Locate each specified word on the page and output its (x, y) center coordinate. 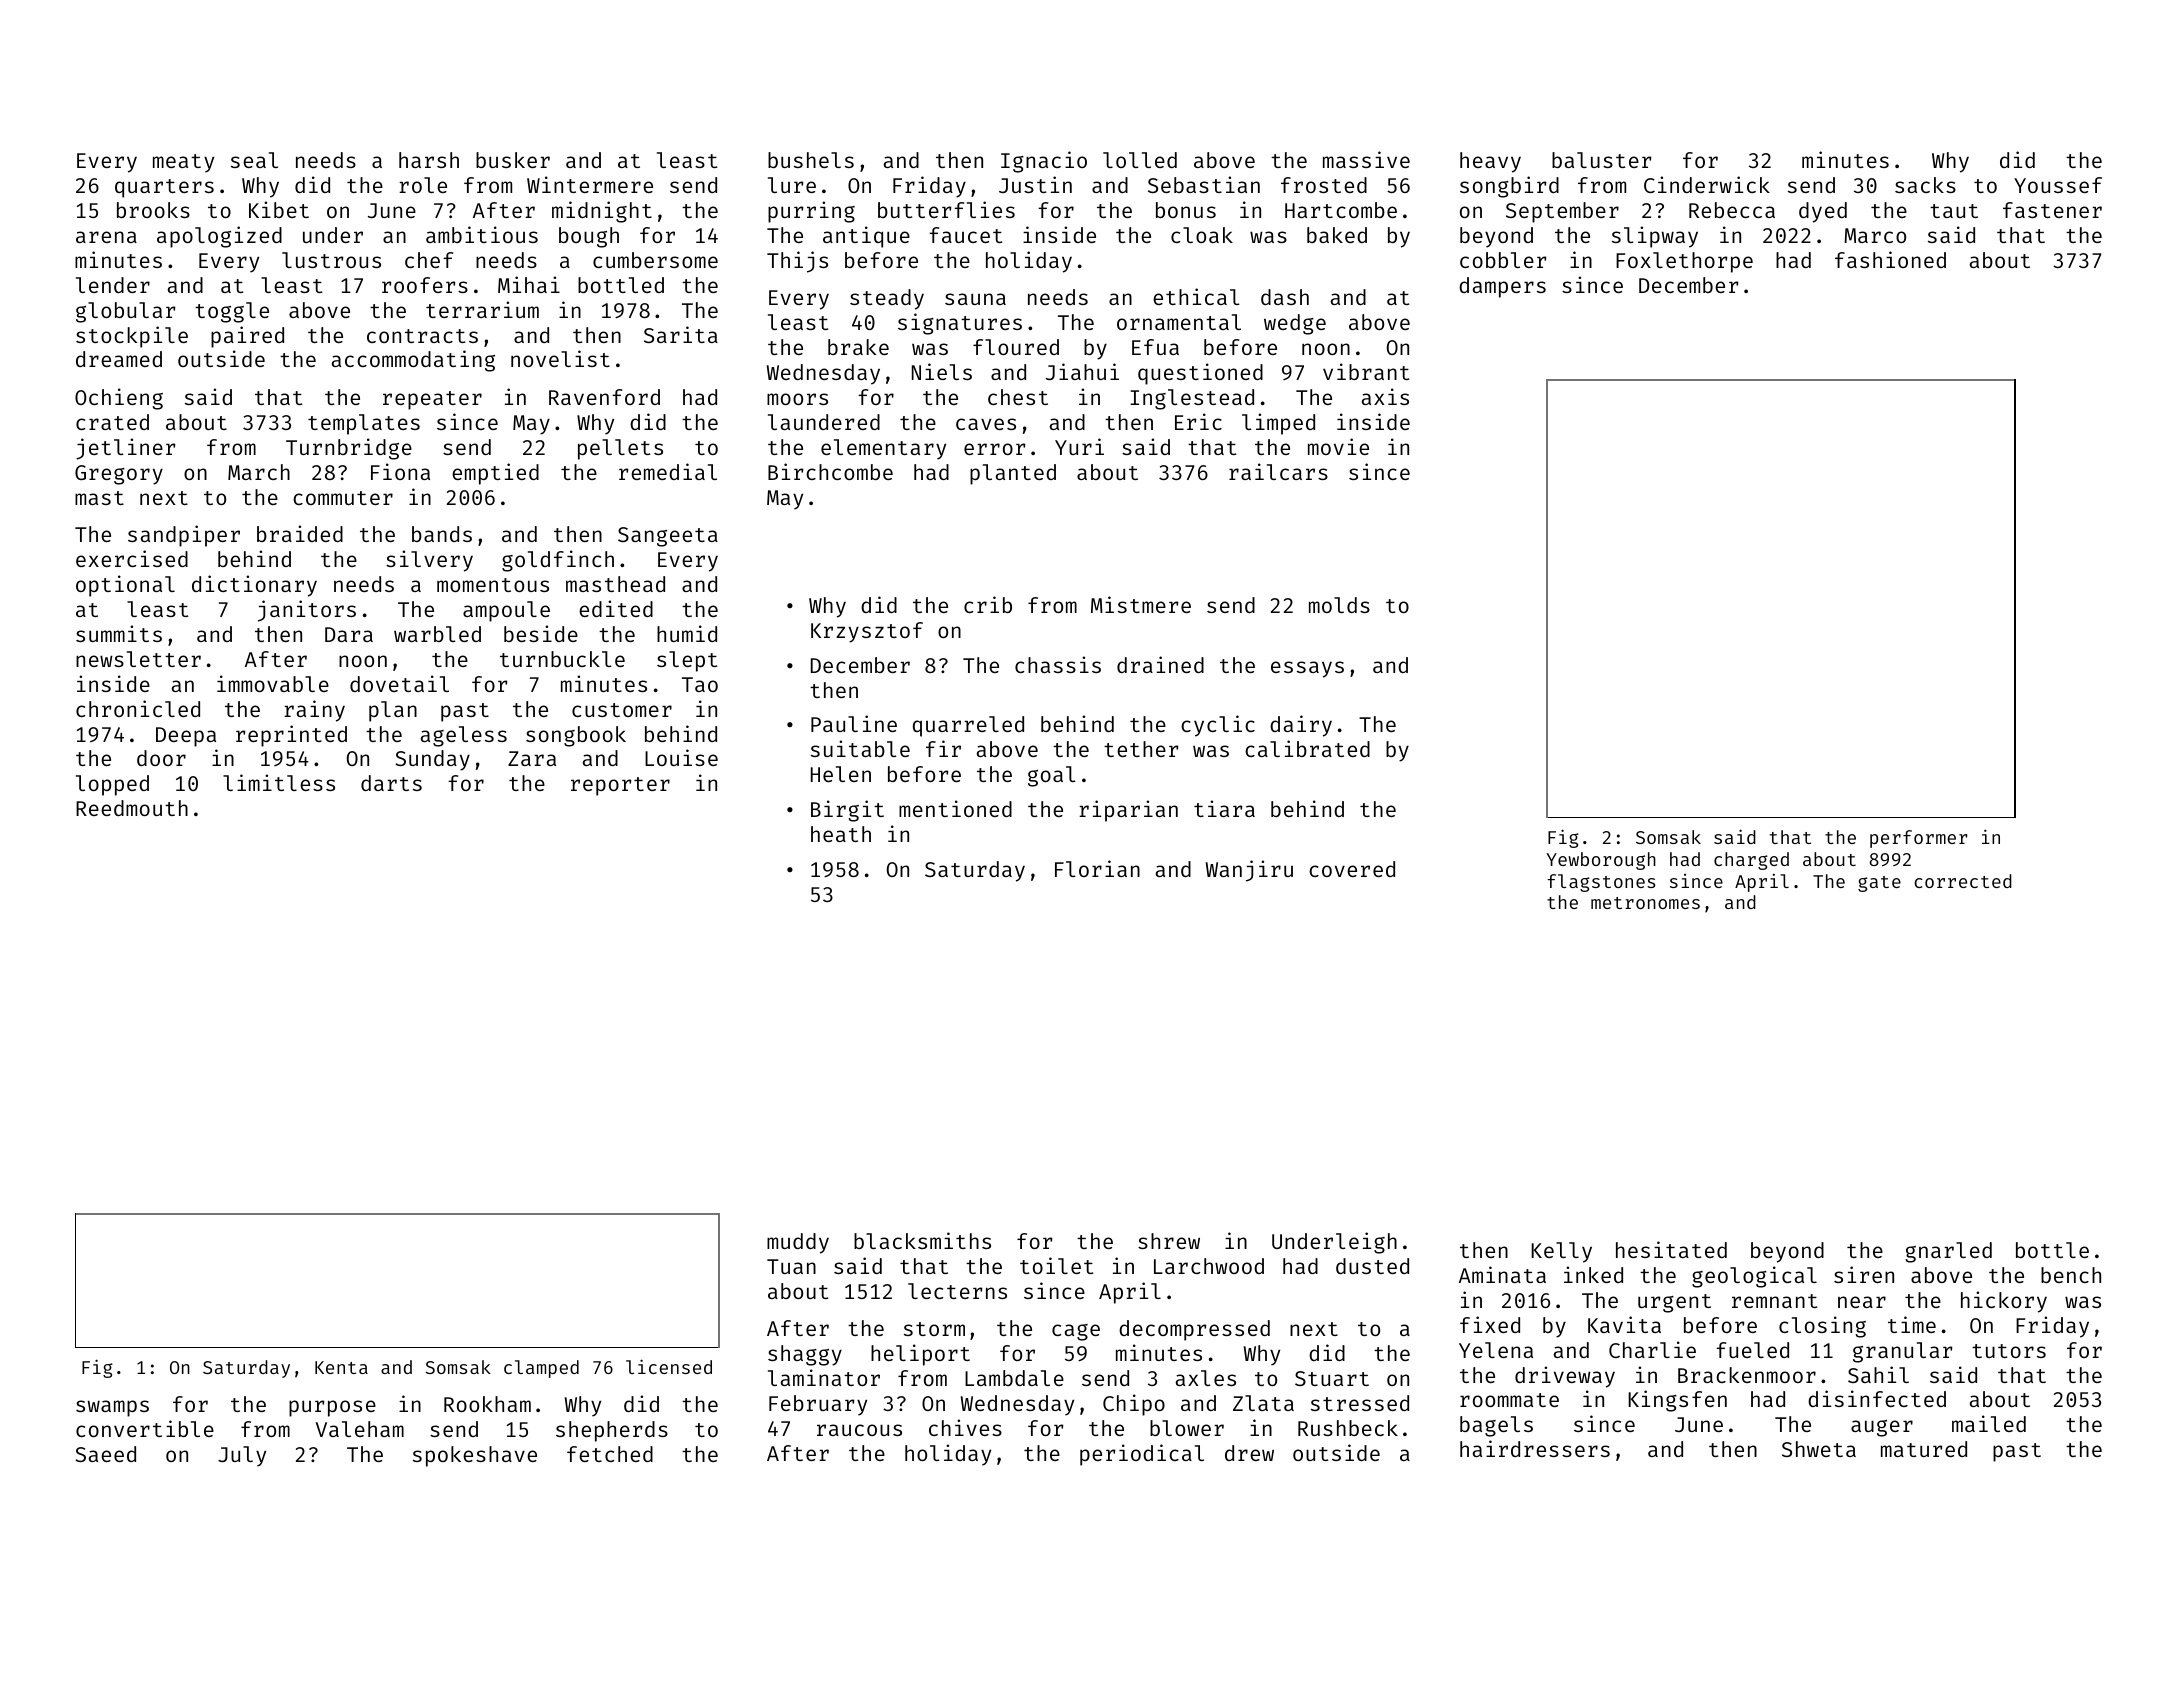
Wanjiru (1249, 871)
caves (986, 424)
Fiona (400, 471)
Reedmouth (132, 808)
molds (1339, 605)
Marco (1875, 235)
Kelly (1561, 1252)
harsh (429, 160)
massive (1366, 159)
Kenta (341, 1367)
